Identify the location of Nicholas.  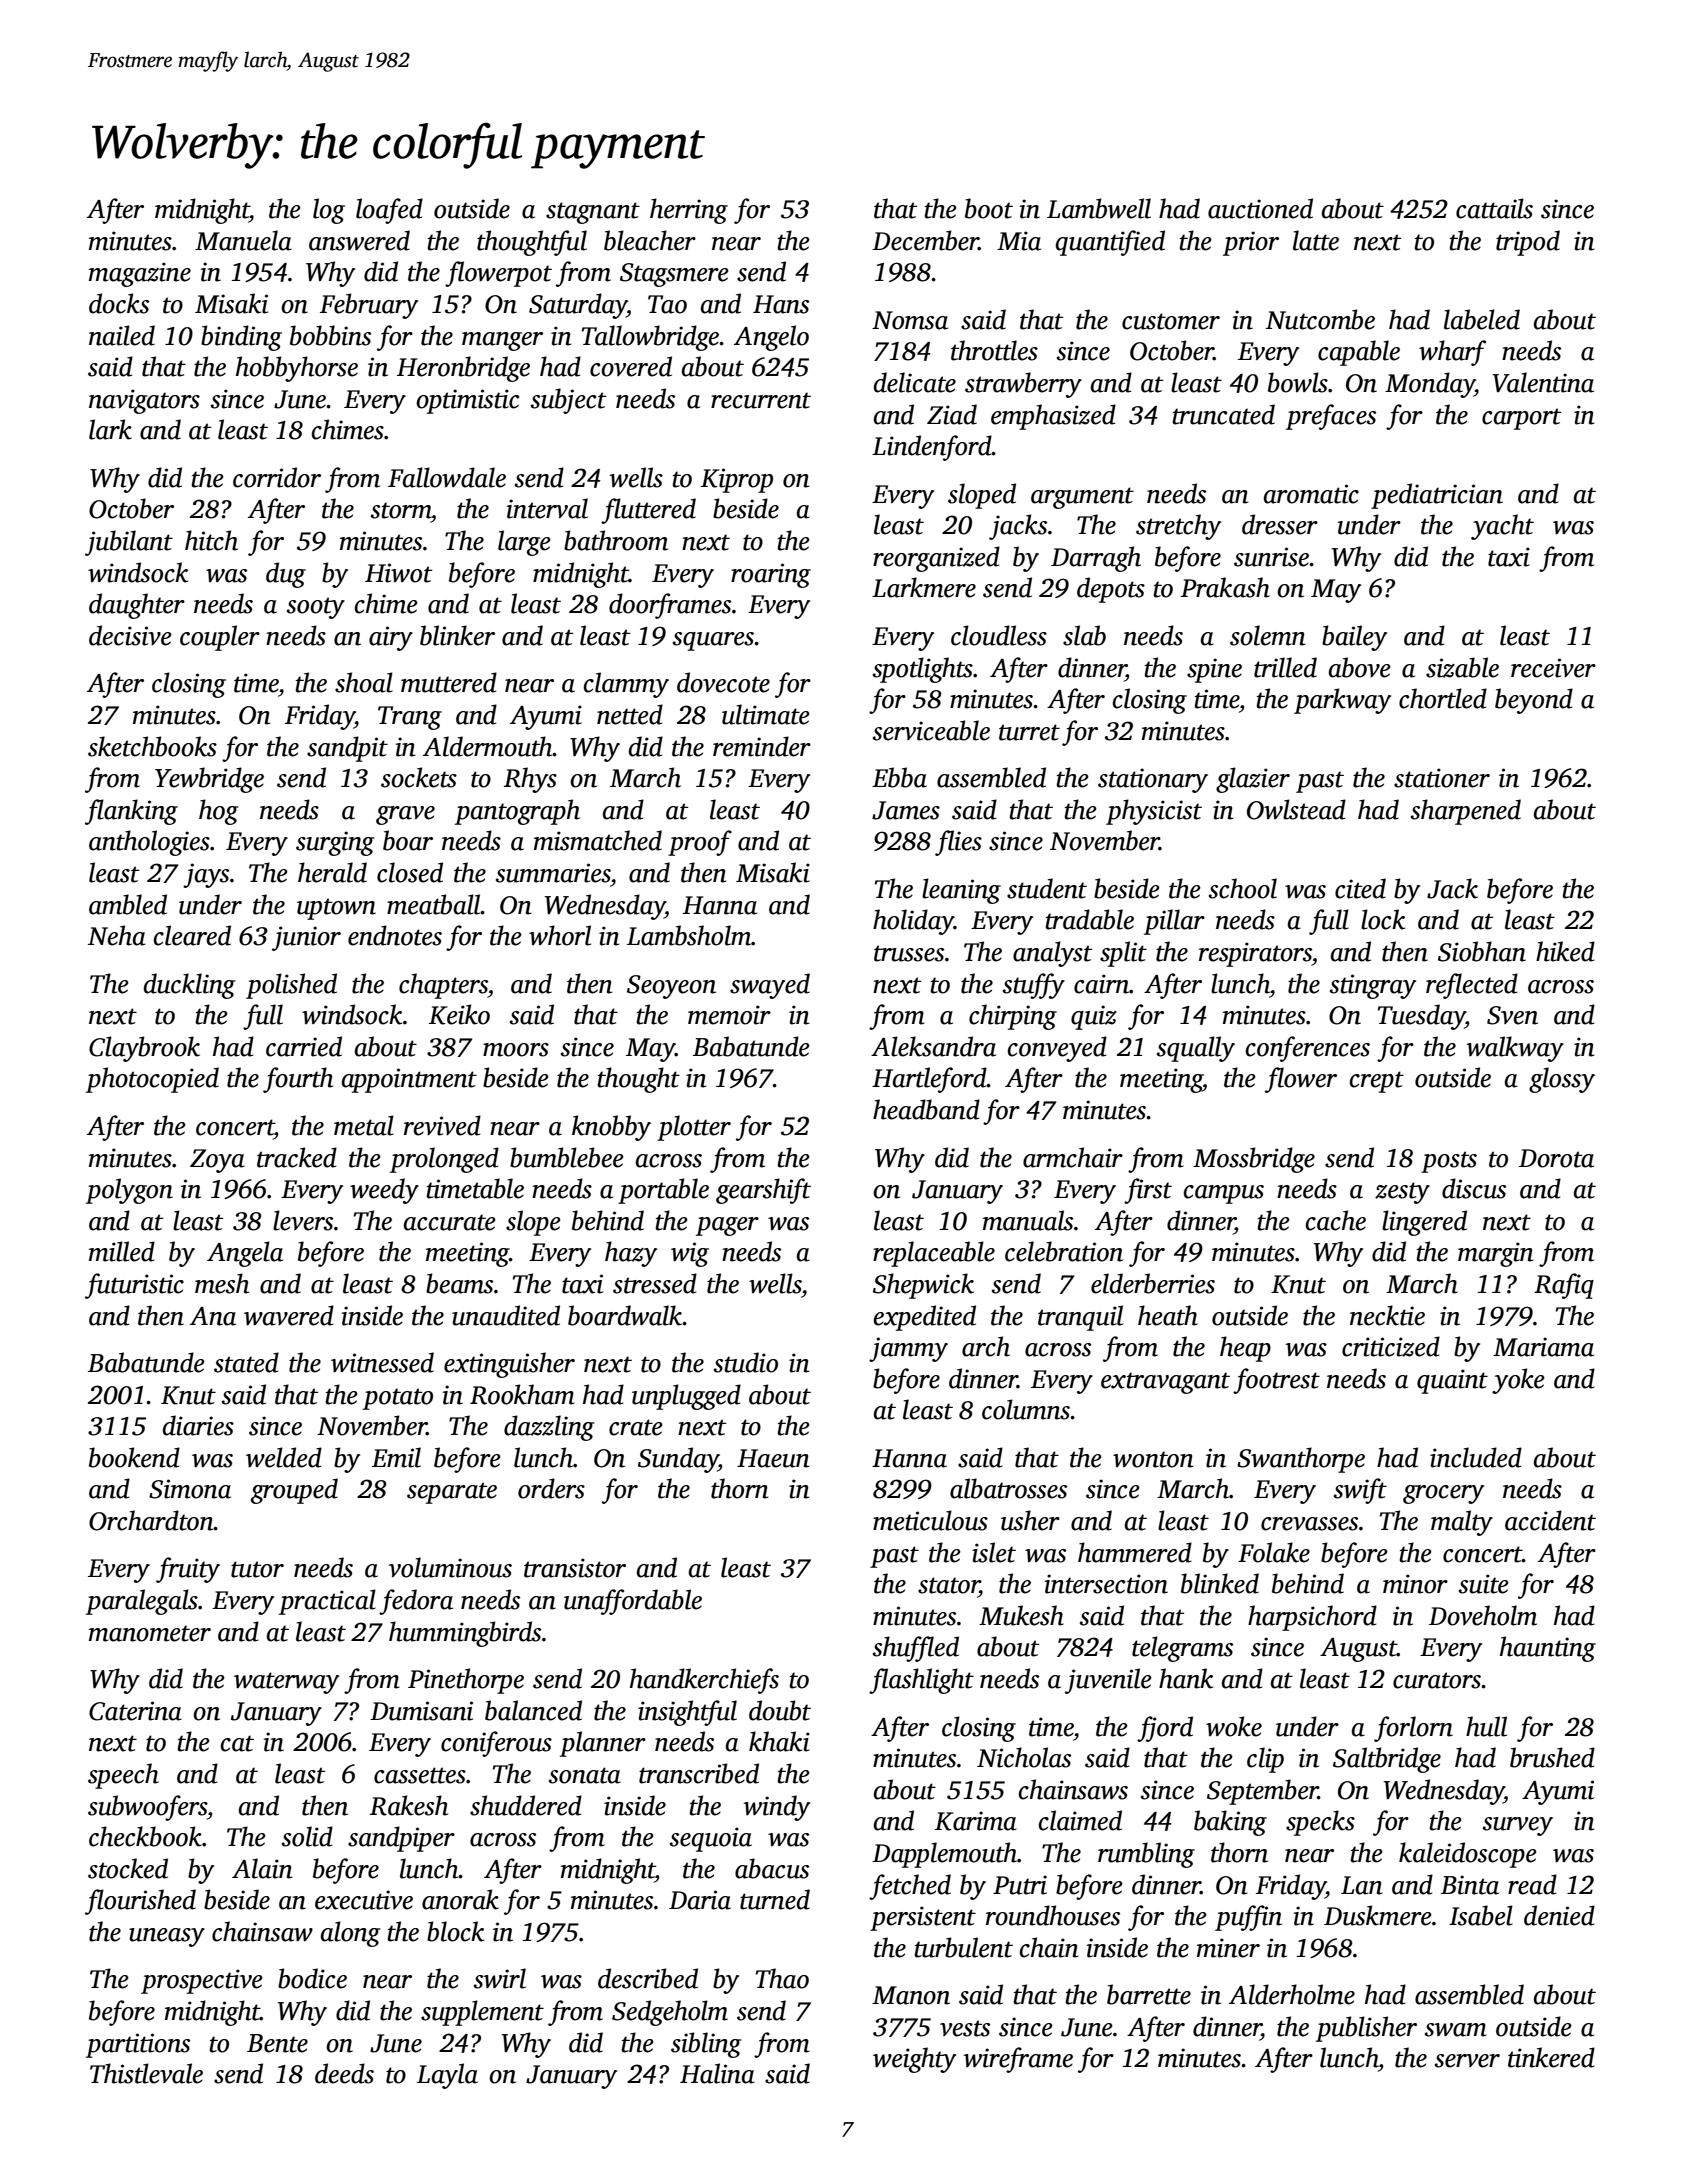
(1024, 1757).
